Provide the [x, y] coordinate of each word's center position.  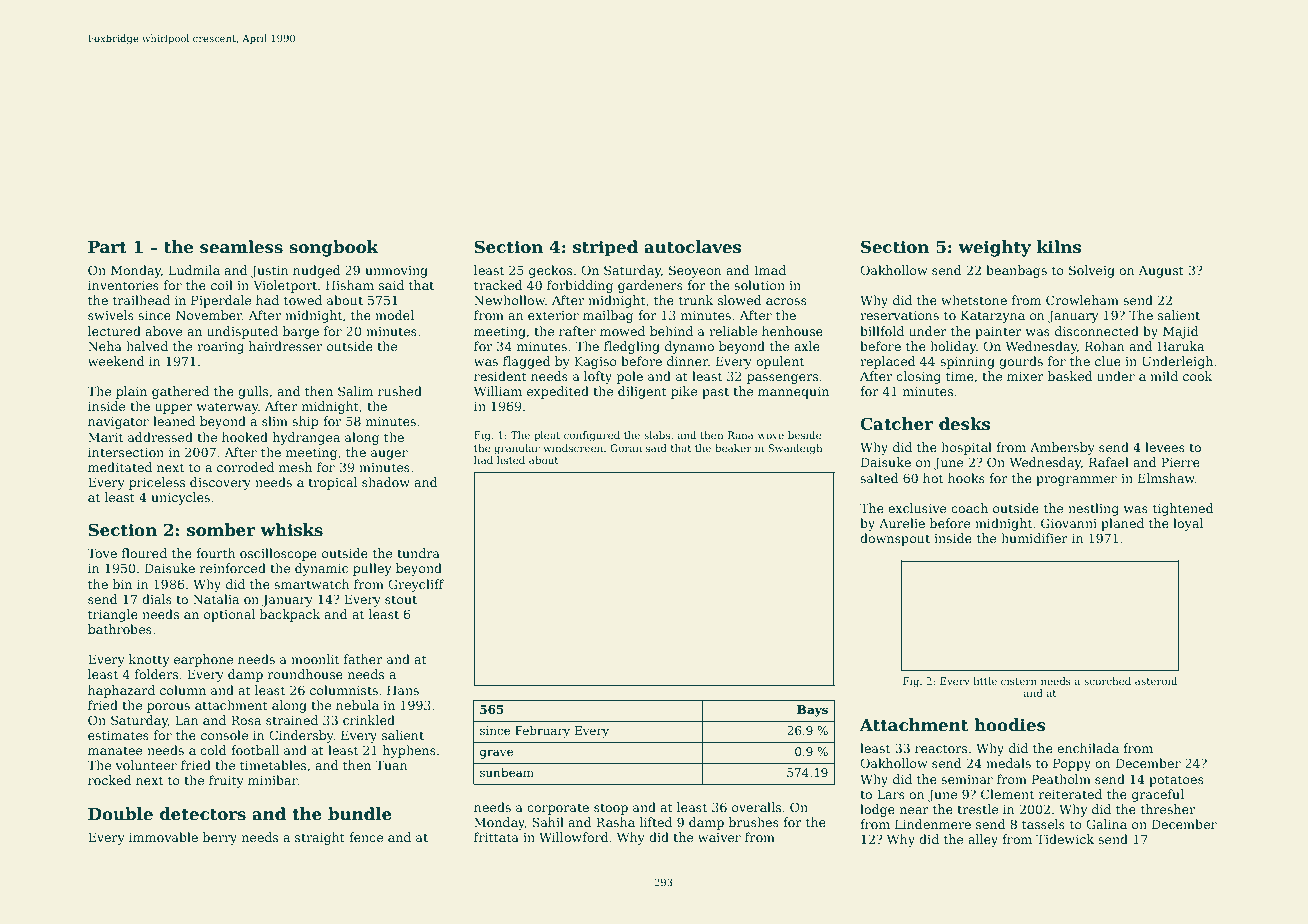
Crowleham [1082, 300]
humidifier [1034, 538]
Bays [812, 711]
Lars [891, 794]
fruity [226, 781]
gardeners [650, 286]
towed [303, 300]
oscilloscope [278, 554]
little [985, 681]
